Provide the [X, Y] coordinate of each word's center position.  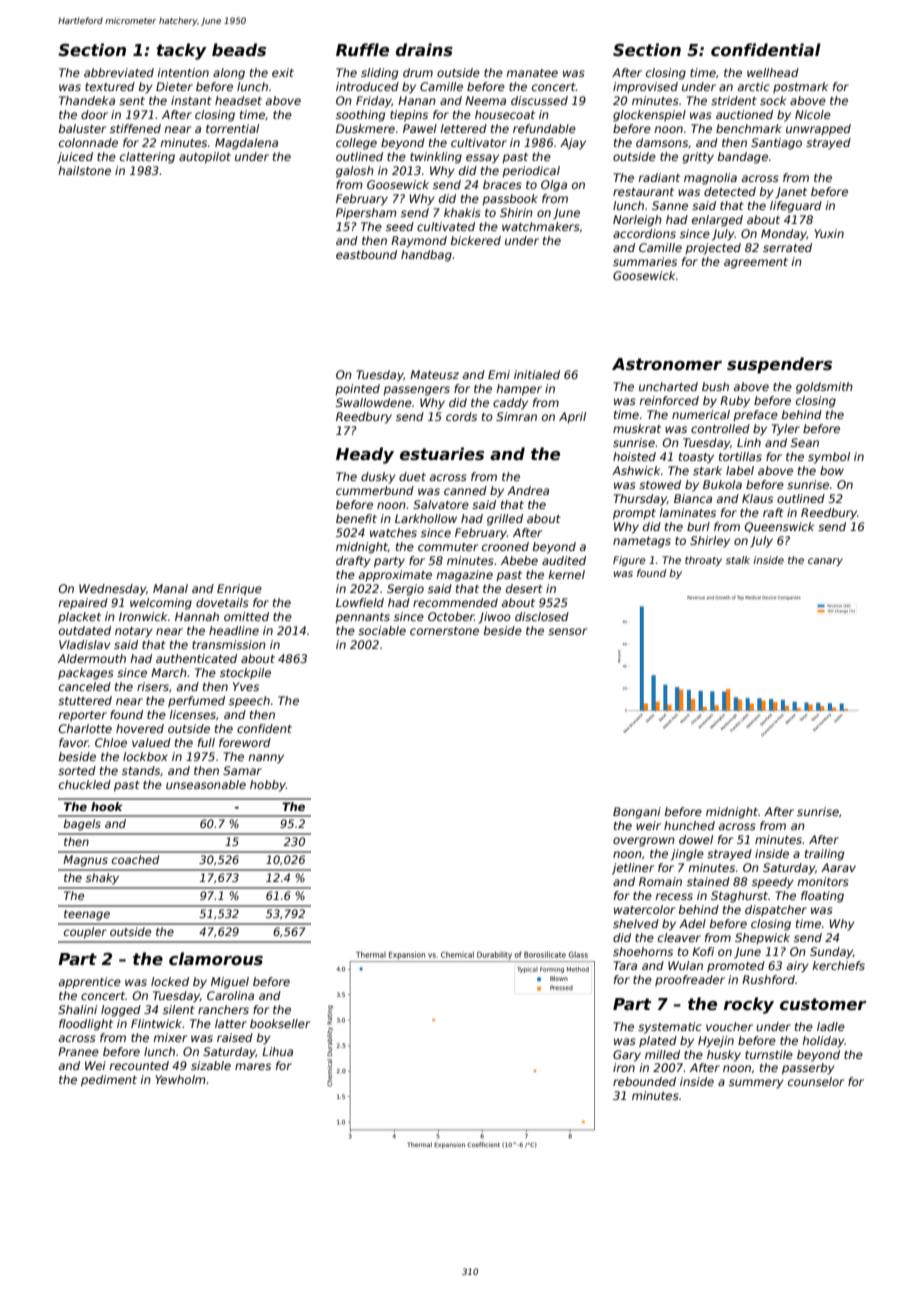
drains [424, 50]
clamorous [216, 959]
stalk [738, 560]
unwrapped [818, 130]
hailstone [84, 170]
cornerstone [444, 631]
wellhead [773, 72]
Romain [660, 881]
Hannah [197, 616]
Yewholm [180, 1079]
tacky [181, 51]
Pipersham [366, 214]
